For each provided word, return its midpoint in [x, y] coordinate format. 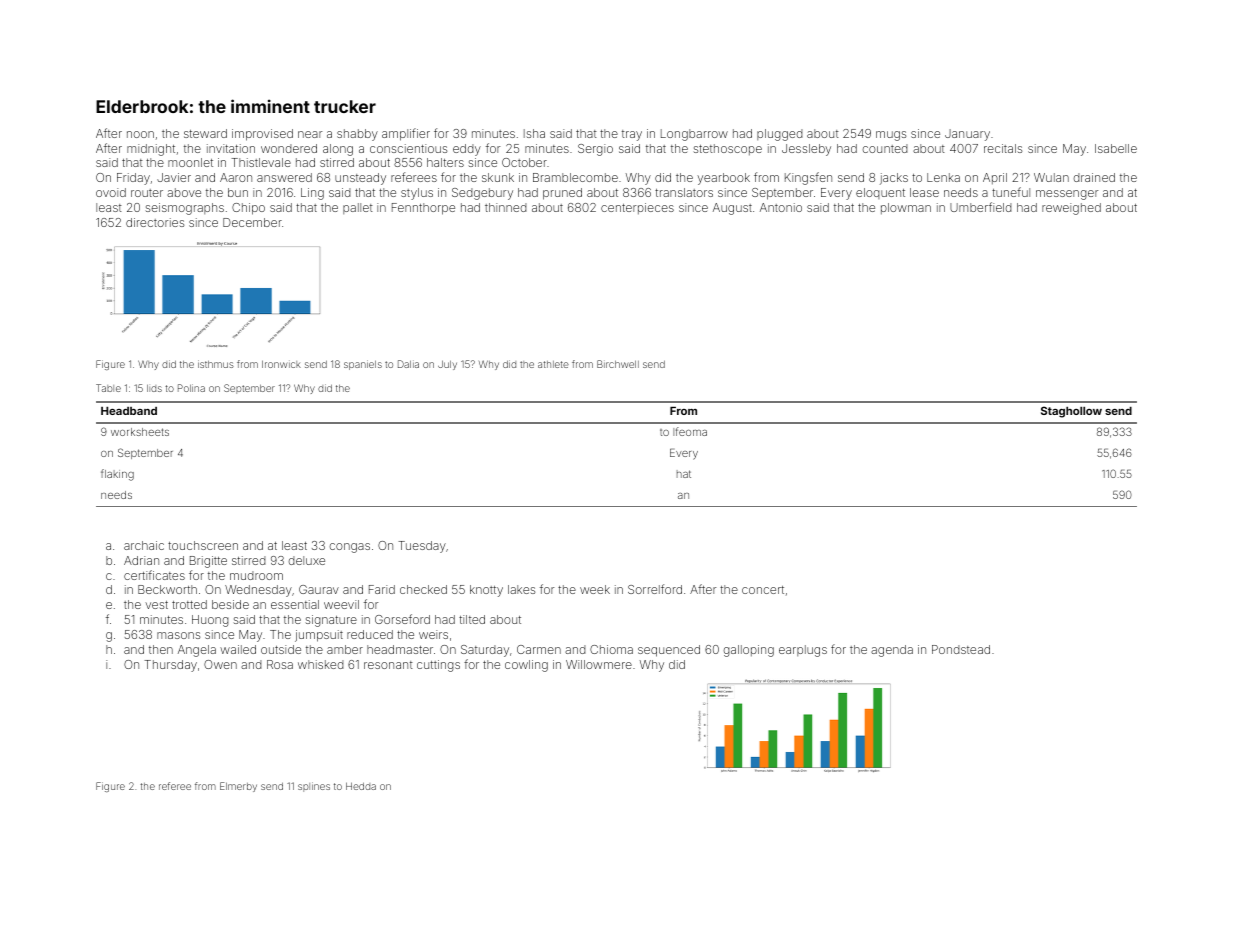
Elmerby [238, 787]
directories [155, 222]
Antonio [781, 207]
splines [314, 787]
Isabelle [1116, 148]
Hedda [361, 786]
